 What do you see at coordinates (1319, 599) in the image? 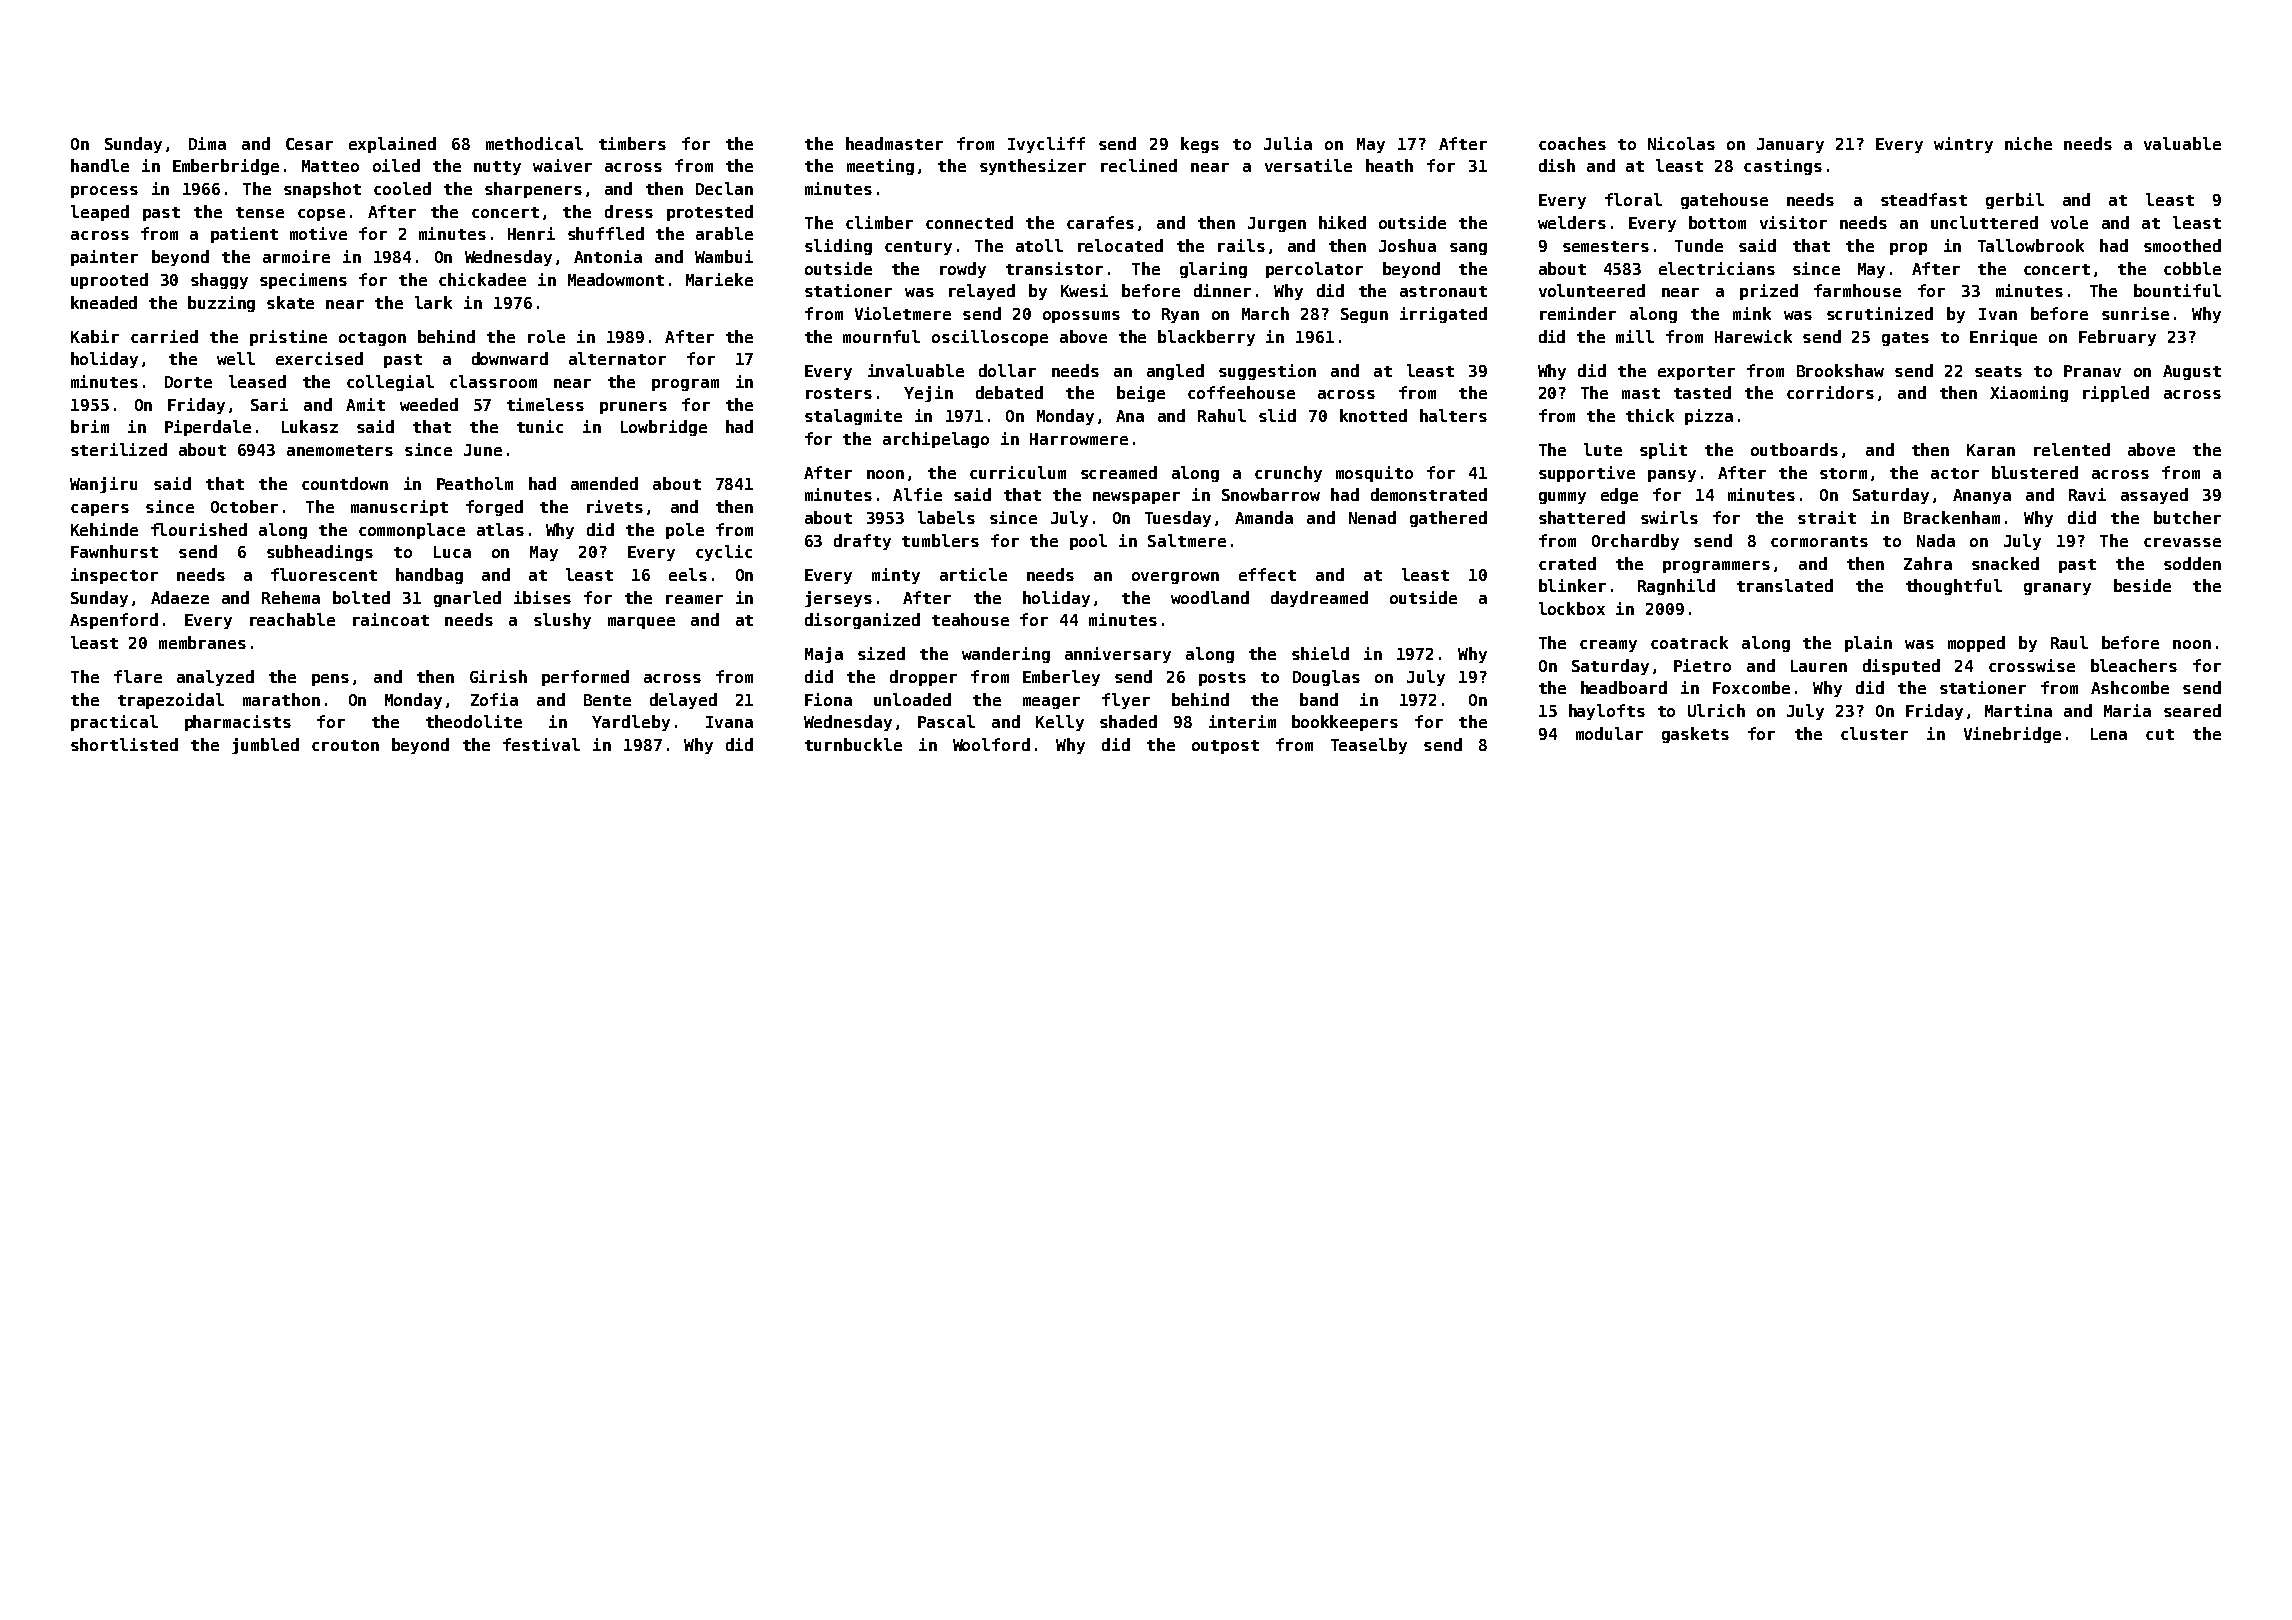
I see `daydreamed` at bounding box center [1319, 599].
